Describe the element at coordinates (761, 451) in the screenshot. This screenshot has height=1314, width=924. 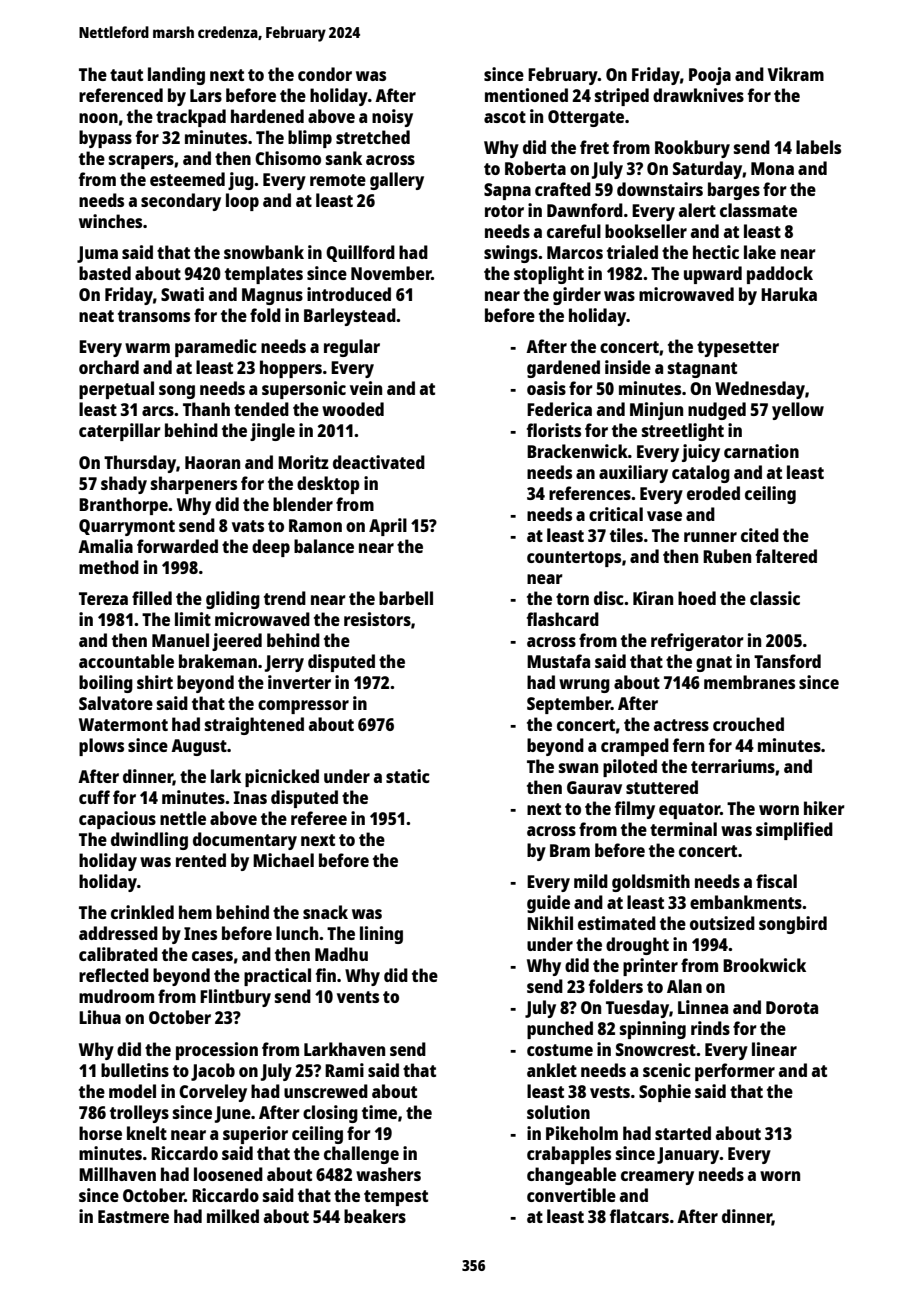
I see `carnation` at that location.
